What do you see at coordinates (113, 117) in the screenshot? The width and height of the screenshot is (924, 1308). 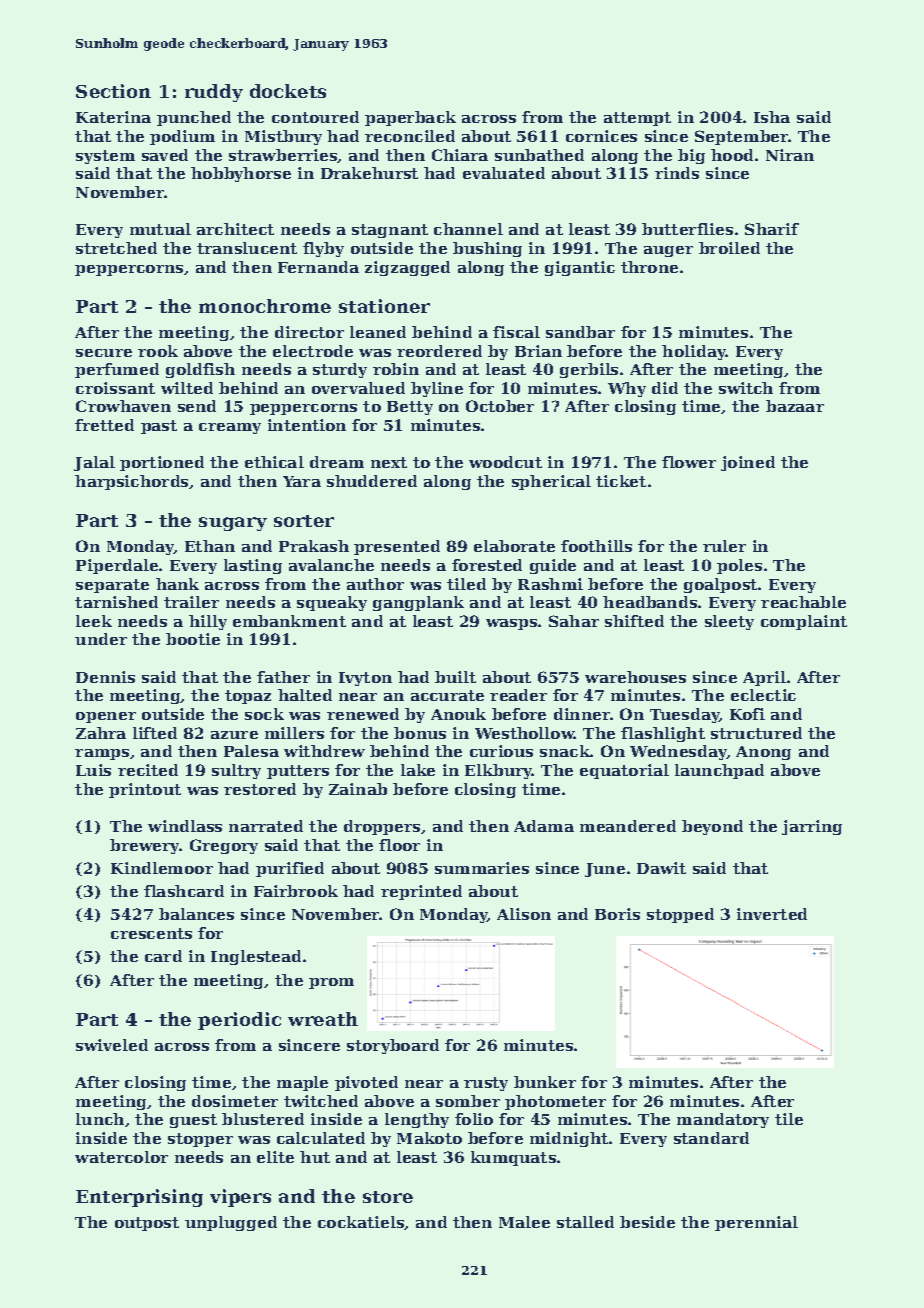 I see `Katerina` at bounding box center [113, 117].
